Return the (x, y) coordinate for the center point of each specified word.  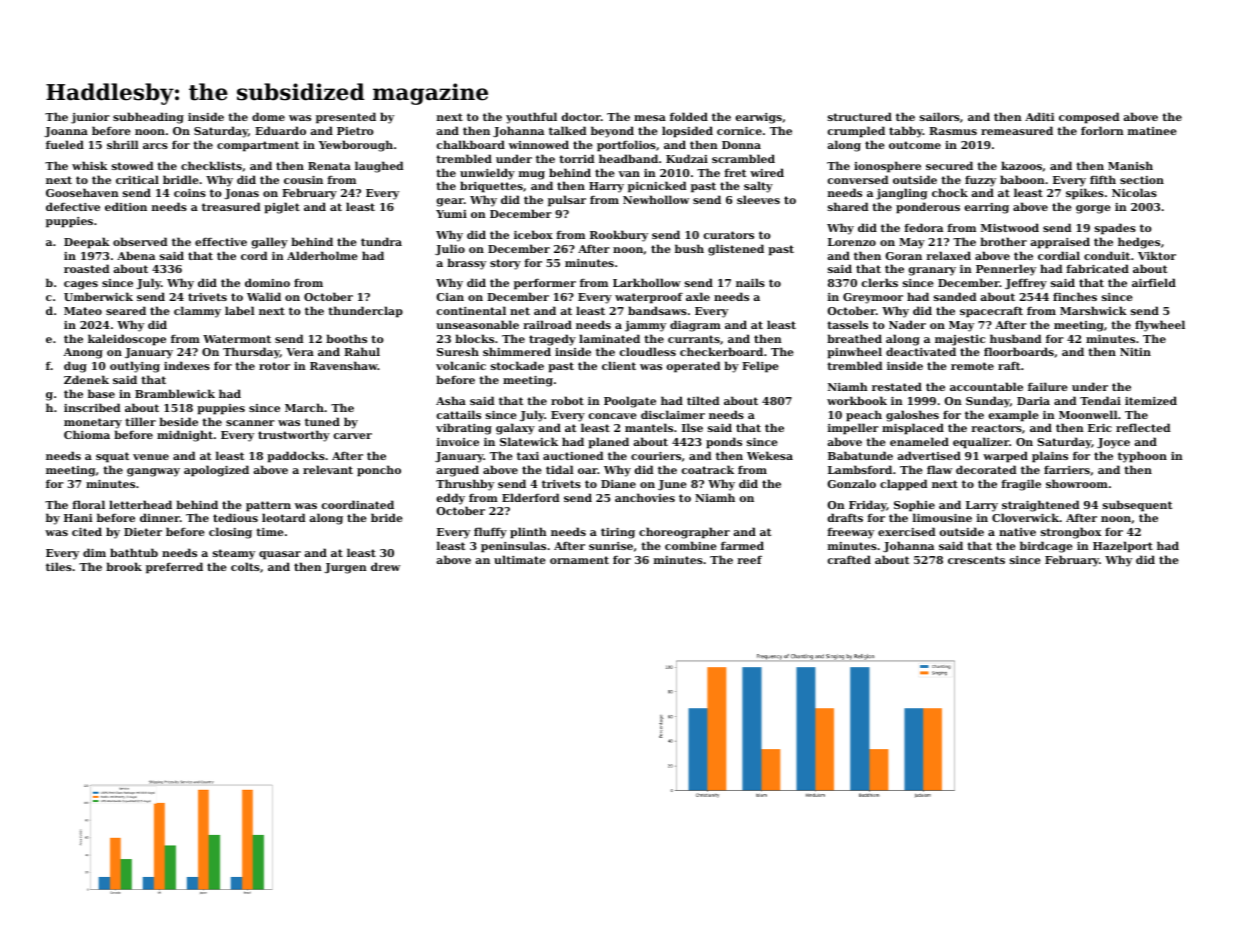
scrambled (743, 158)
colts (245, 566)
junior (90, 118)
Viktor (1157, 255)
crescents (976, 560)
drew (385, 566)
